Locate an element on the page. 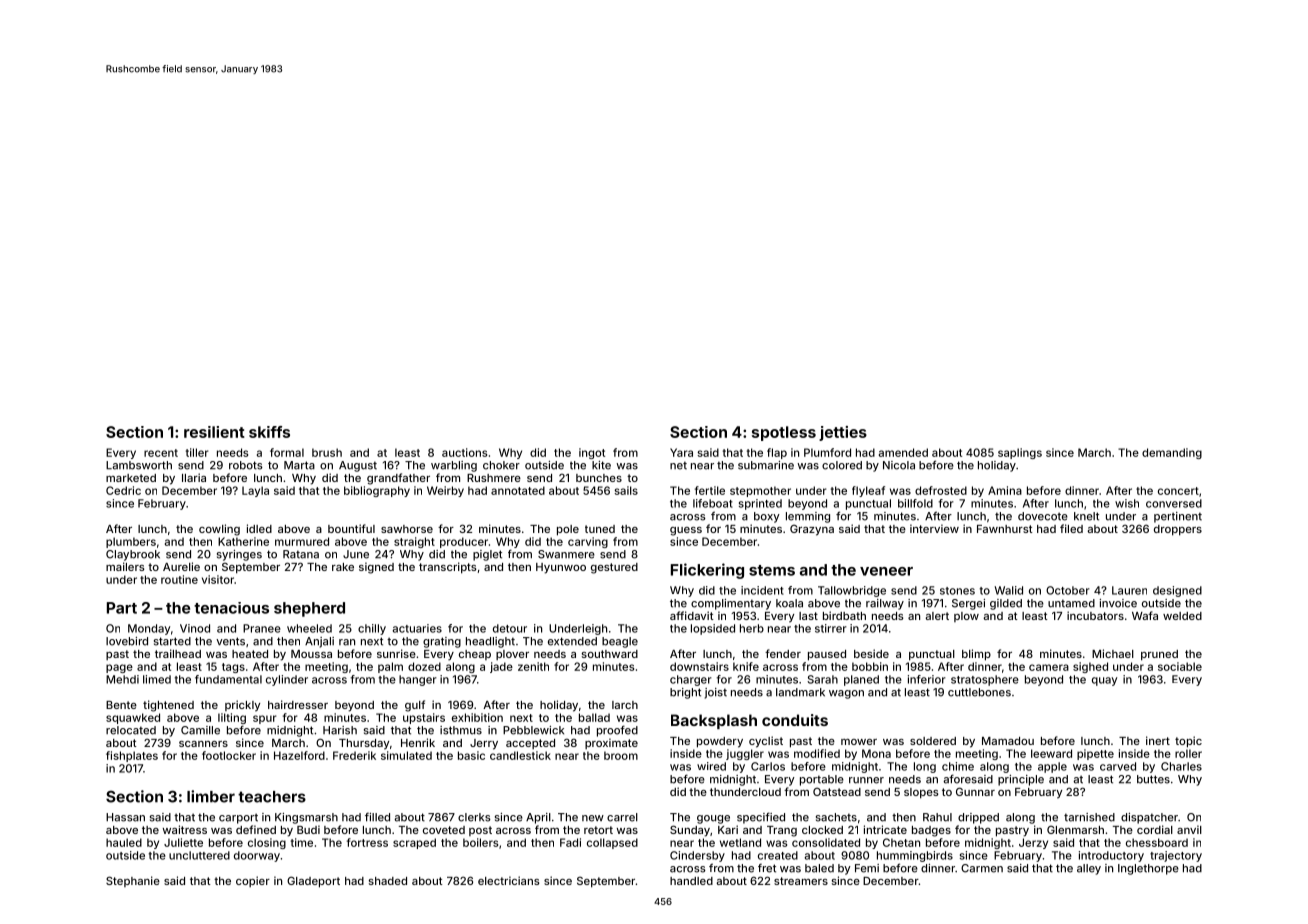 This page has height=924, width=1308. cylinder is located at coordinates (287, 680).
